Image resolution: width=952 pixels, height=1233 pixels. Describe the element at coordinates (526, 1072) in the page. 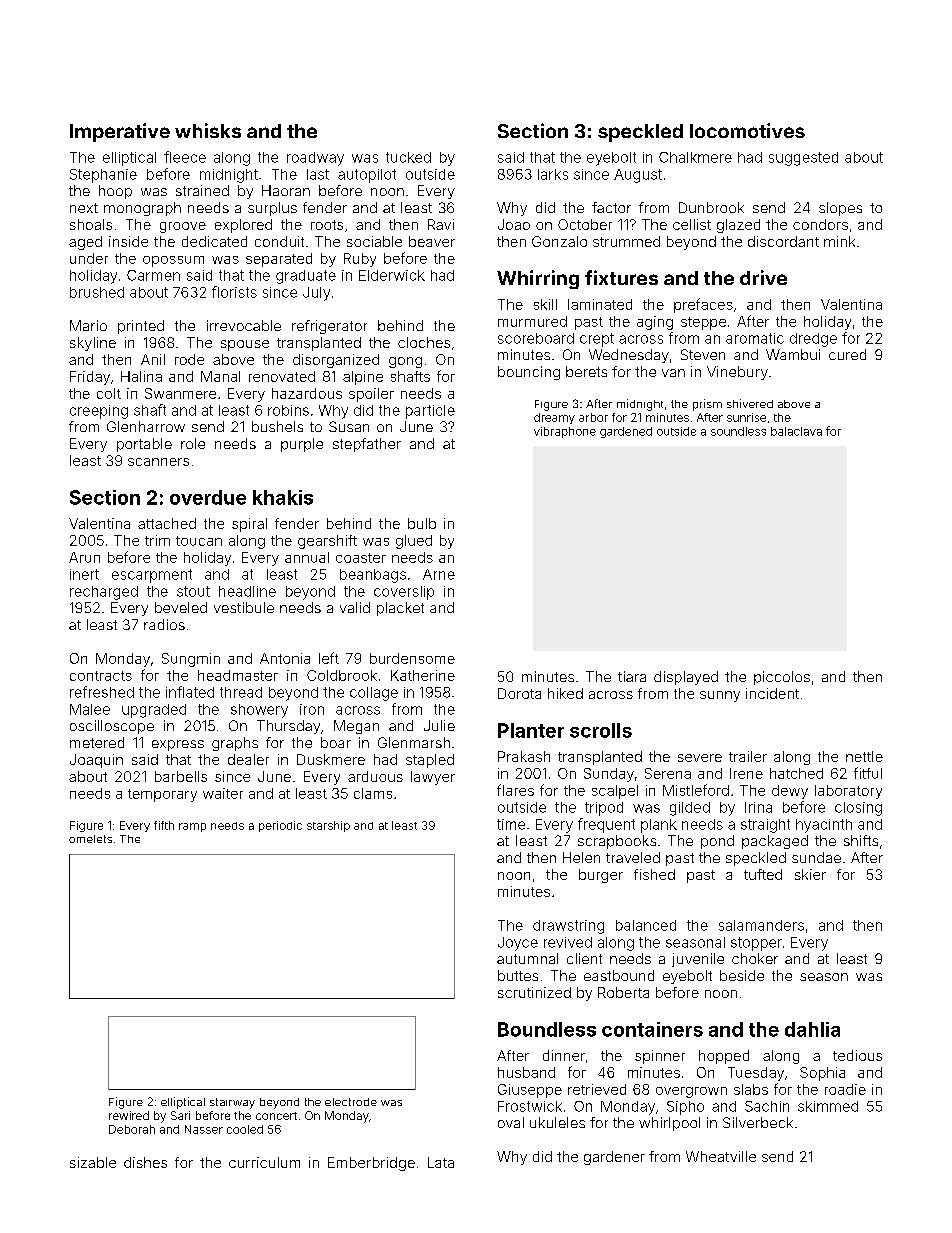

I see `husband` at that location.
